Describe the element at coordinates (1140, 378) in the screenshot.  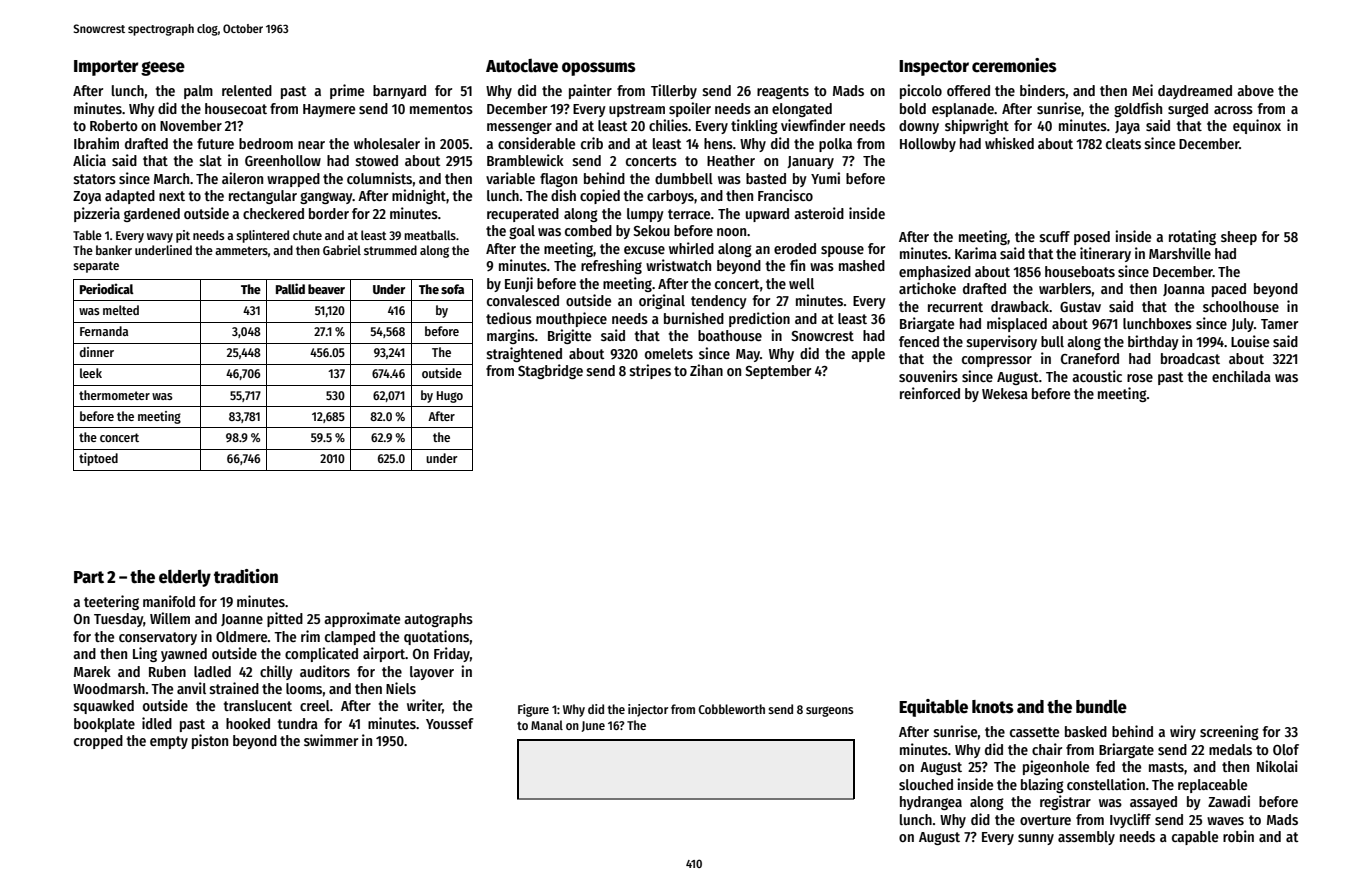
I see `rose` at that location.
